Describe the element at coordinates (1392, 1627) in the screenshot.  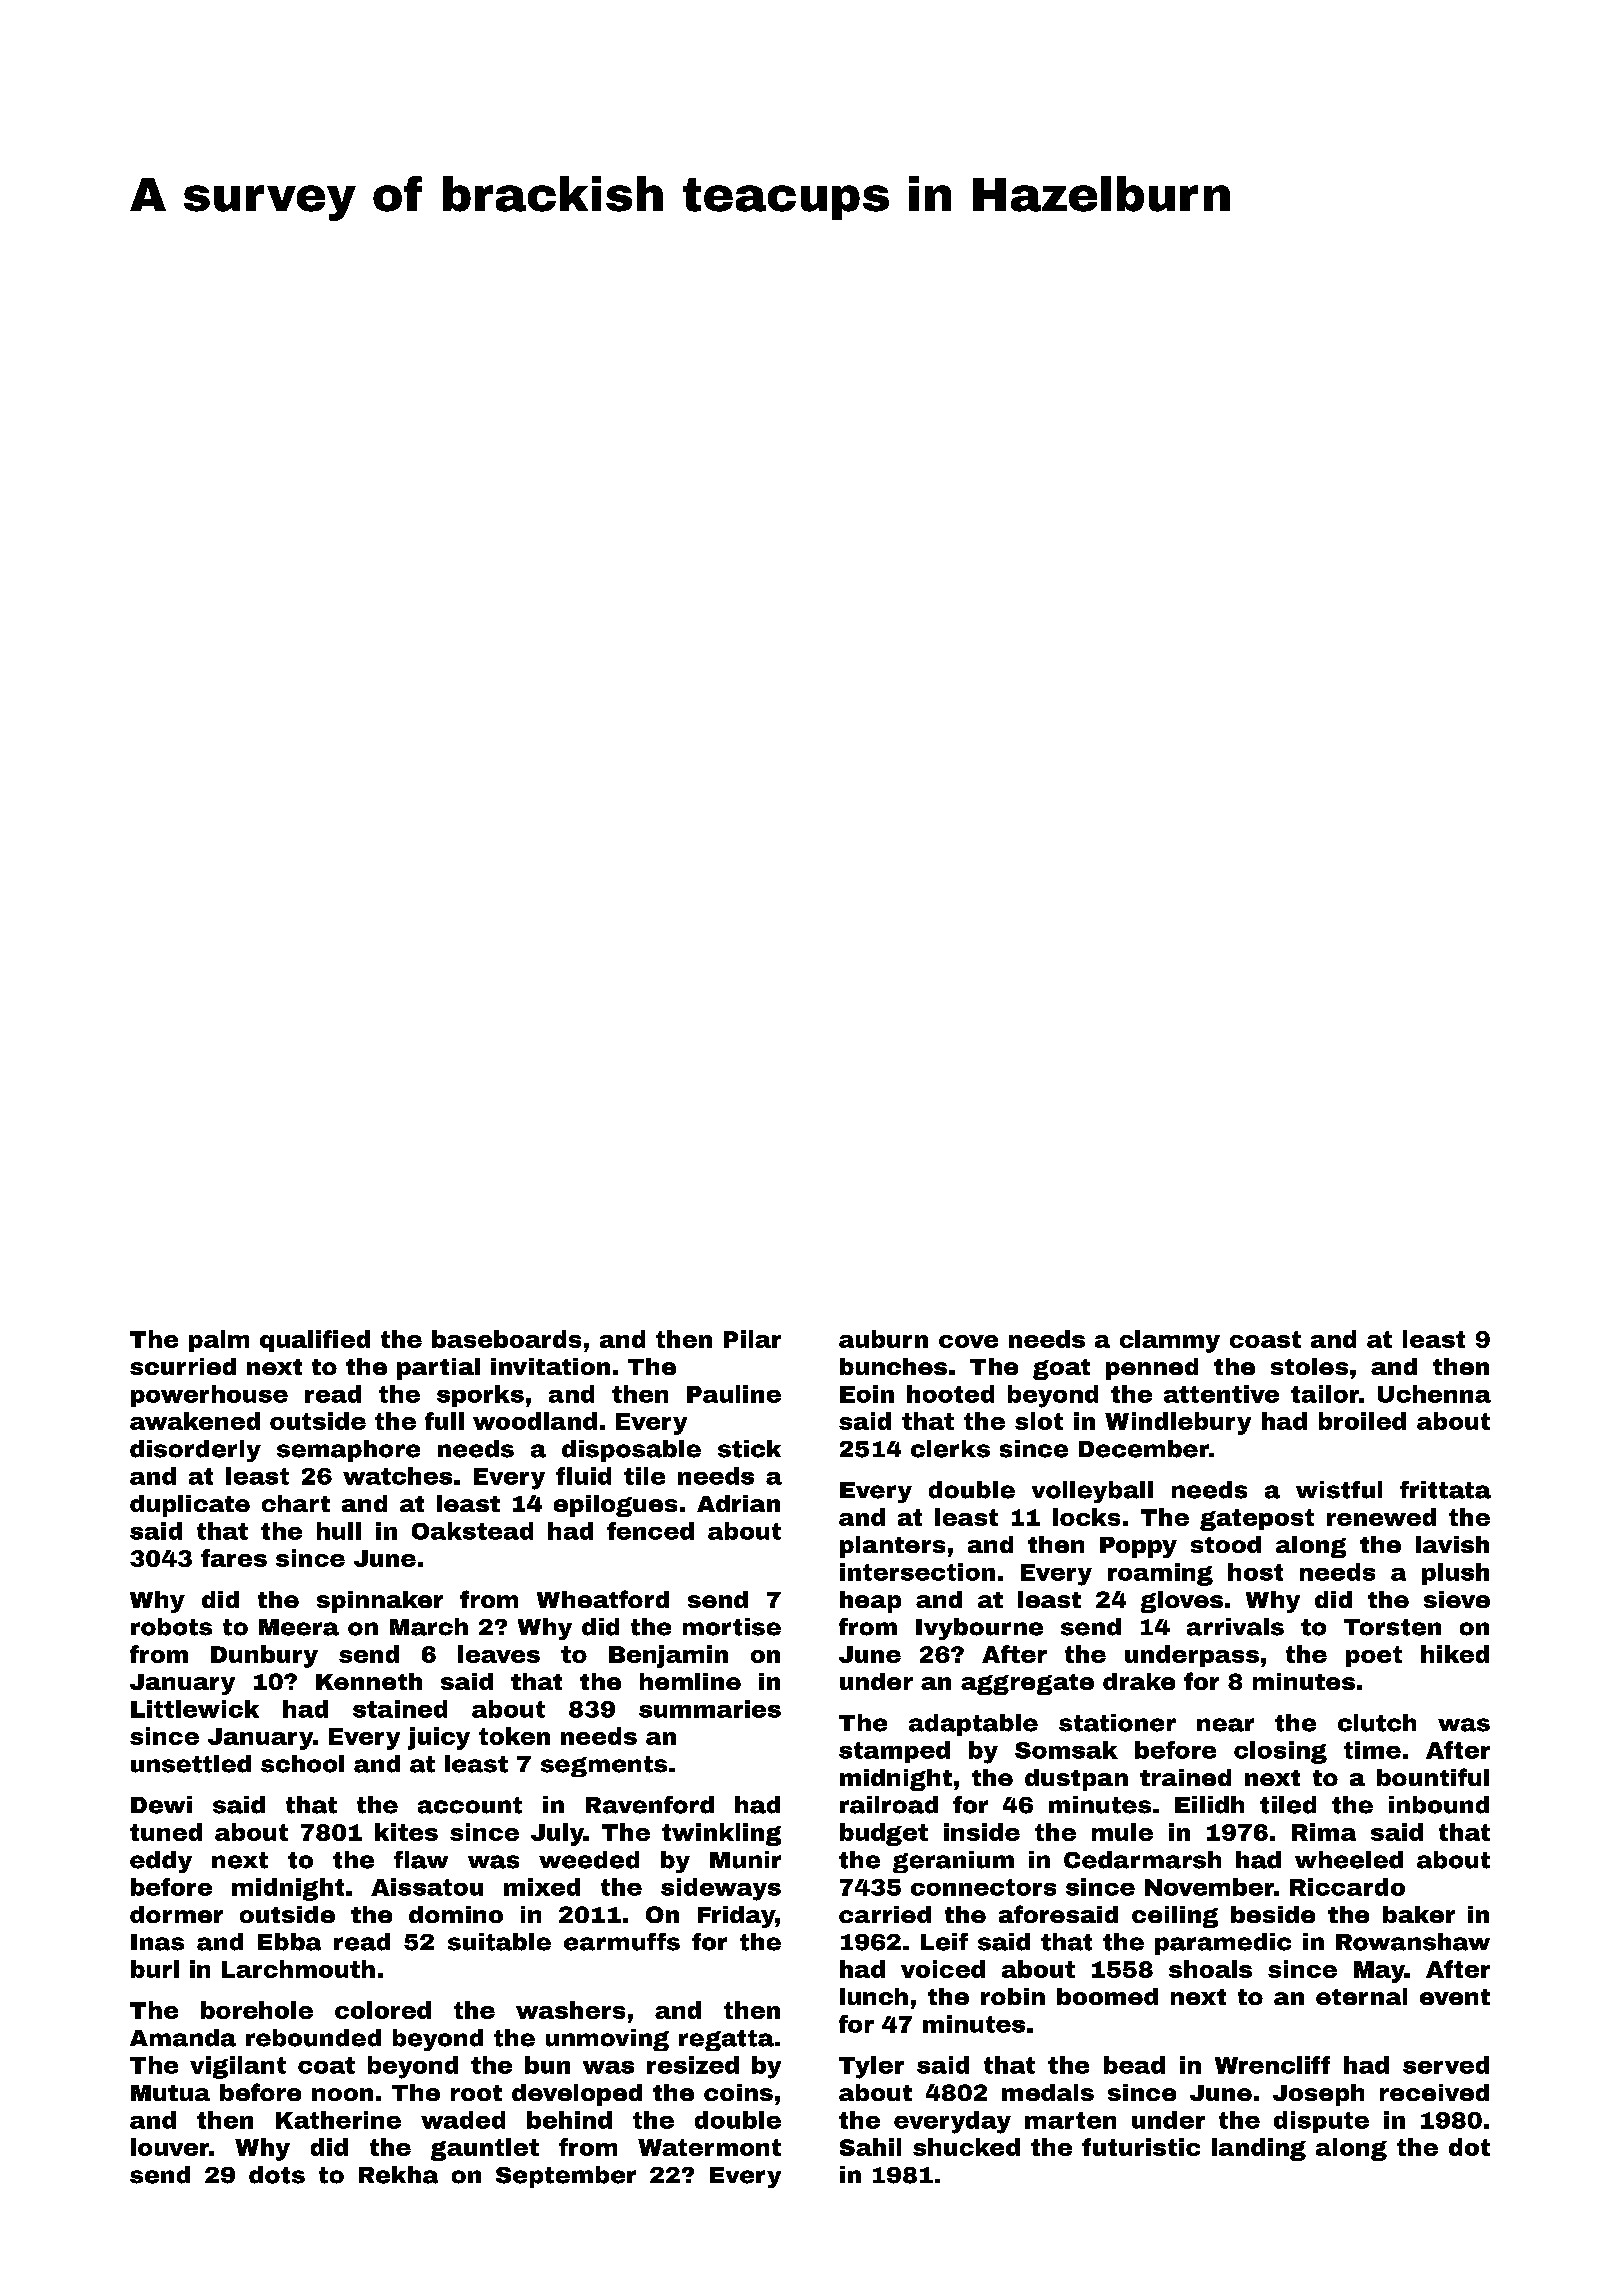
I see `Torsten` at that location.
